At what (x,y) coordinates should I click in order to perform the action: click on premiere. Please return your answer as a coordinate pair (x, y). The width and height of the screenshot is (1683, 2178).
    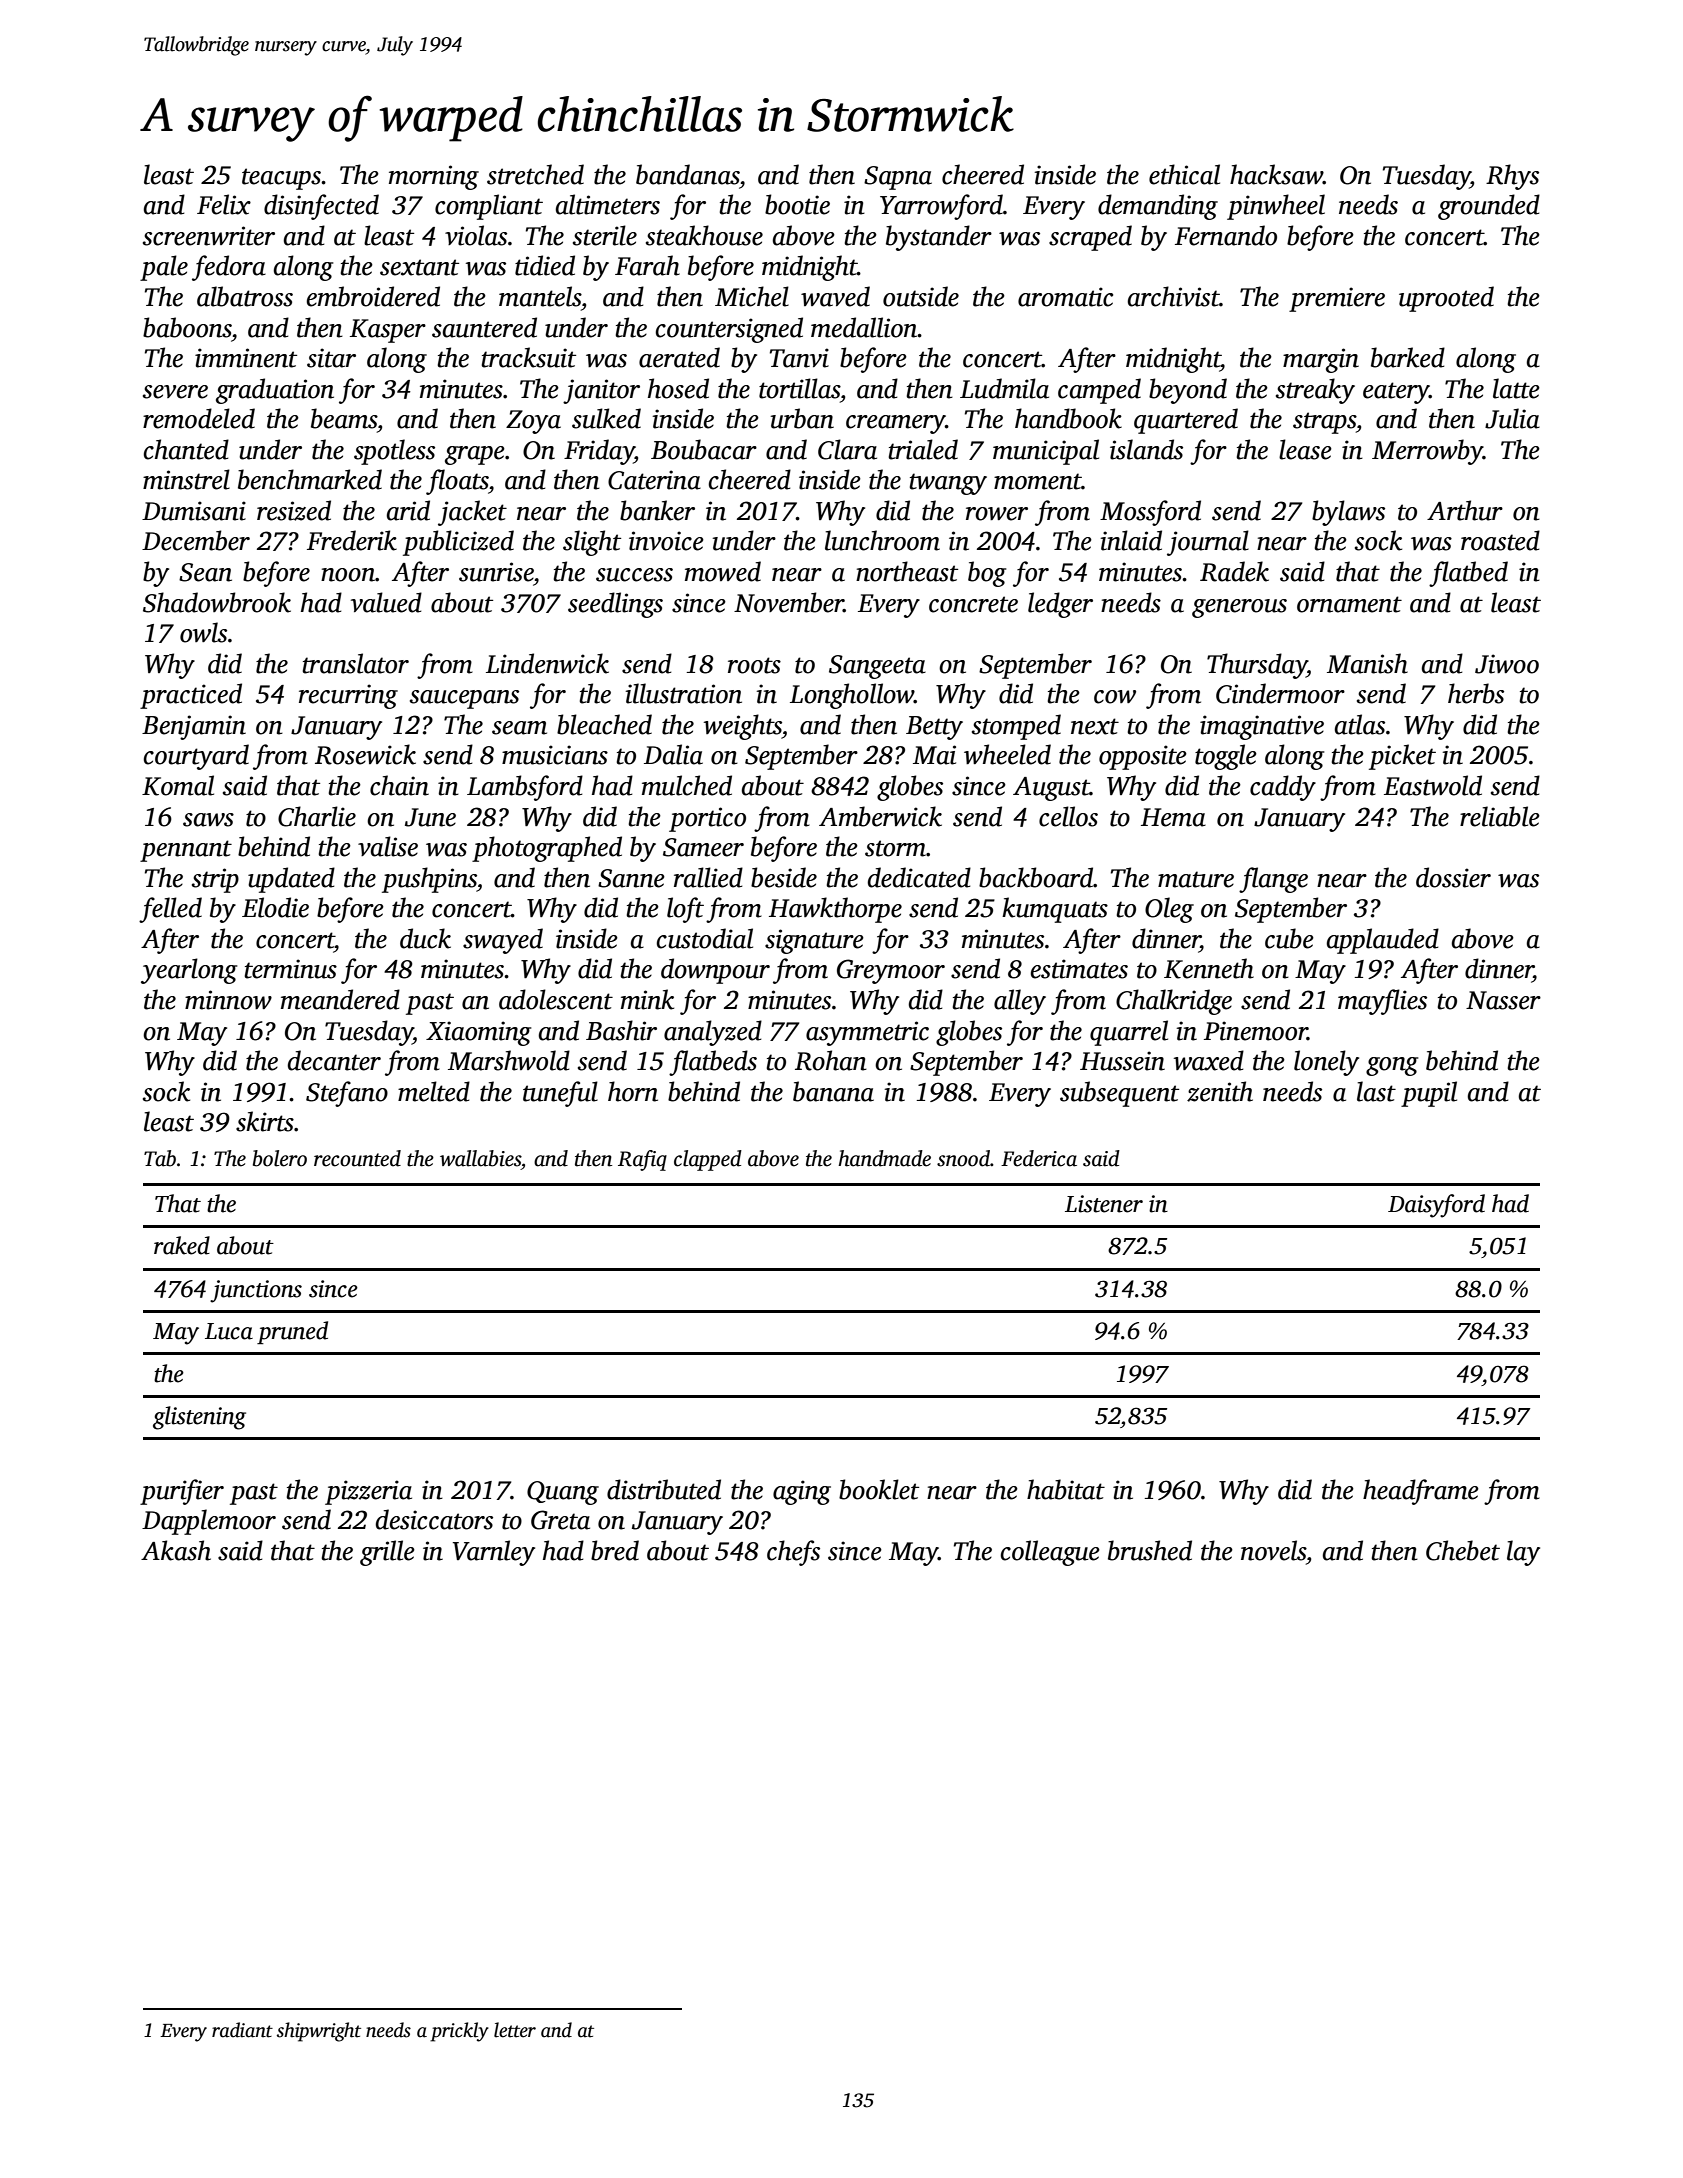
    Looking at the image, I should click on (1337, 299).
